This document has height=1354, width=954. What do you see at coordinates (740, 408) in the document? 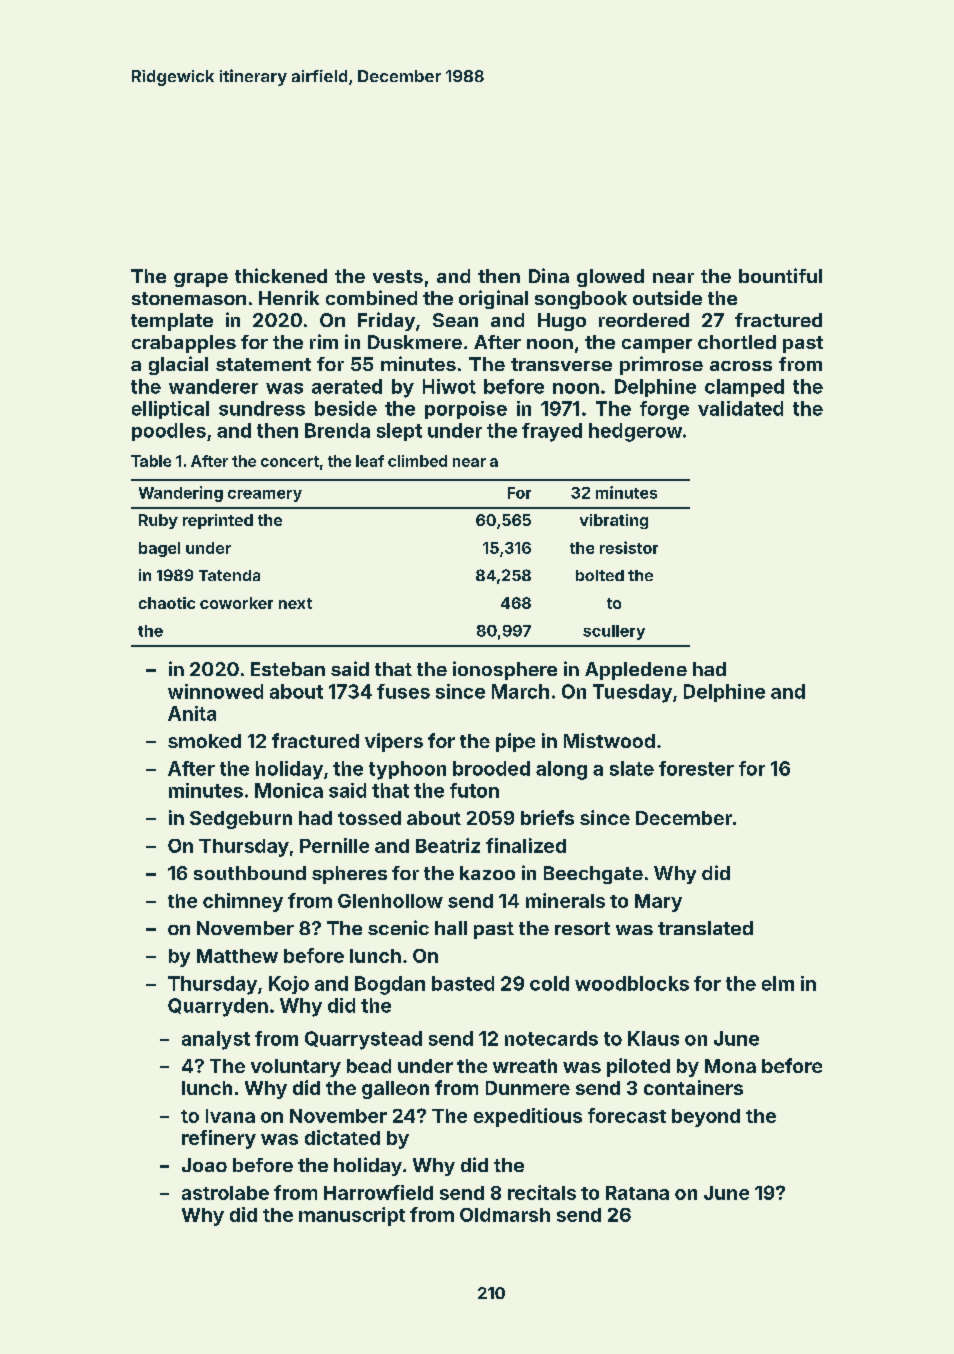
I see `validated` at bounding box center [740, 408].
